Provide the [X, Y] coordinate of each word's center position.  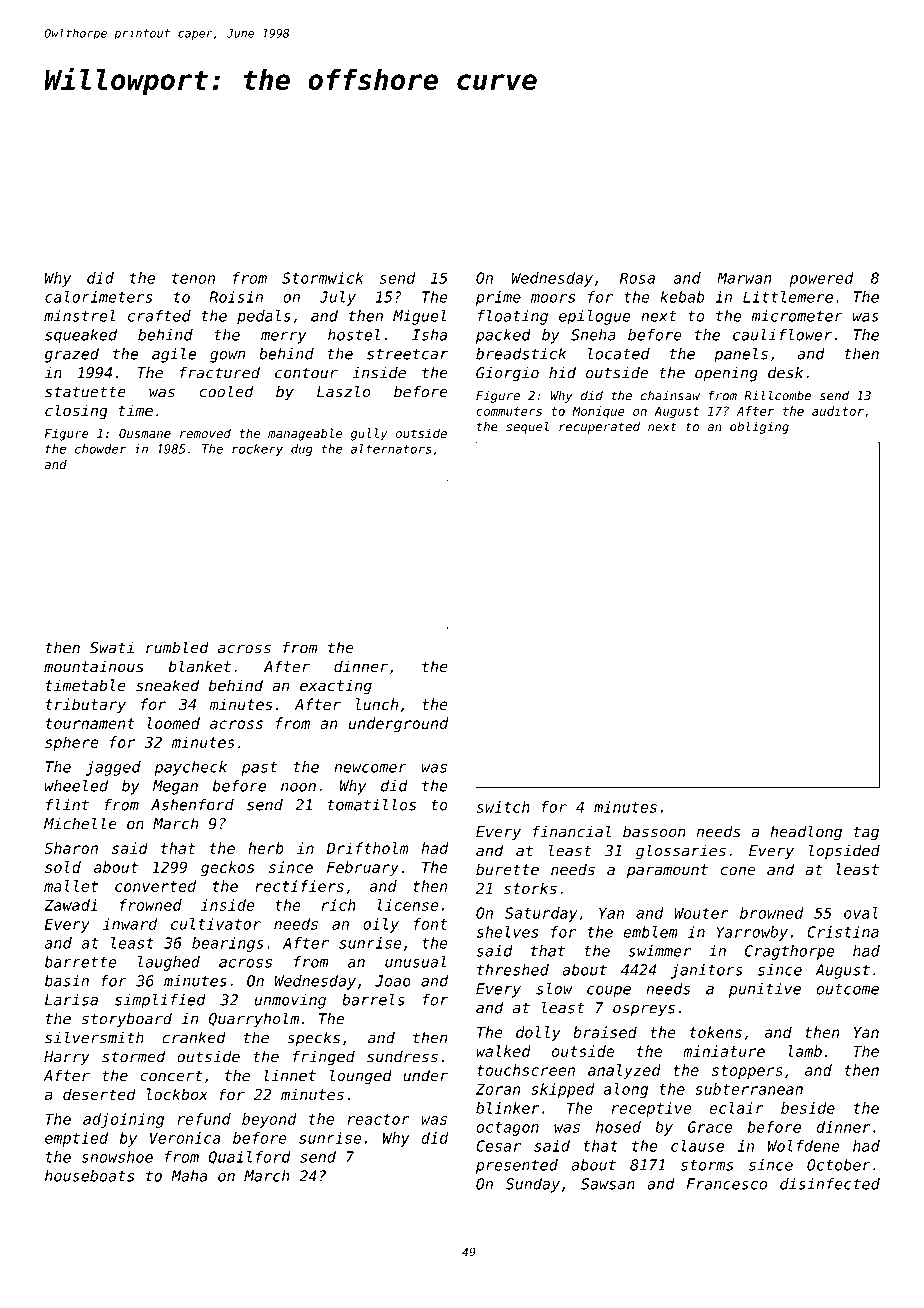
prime [498, 298]
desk [785, 373]
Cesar [498, 1146]
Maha [189, 1176]
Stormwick [323, 278]
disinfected [830, 1184]
